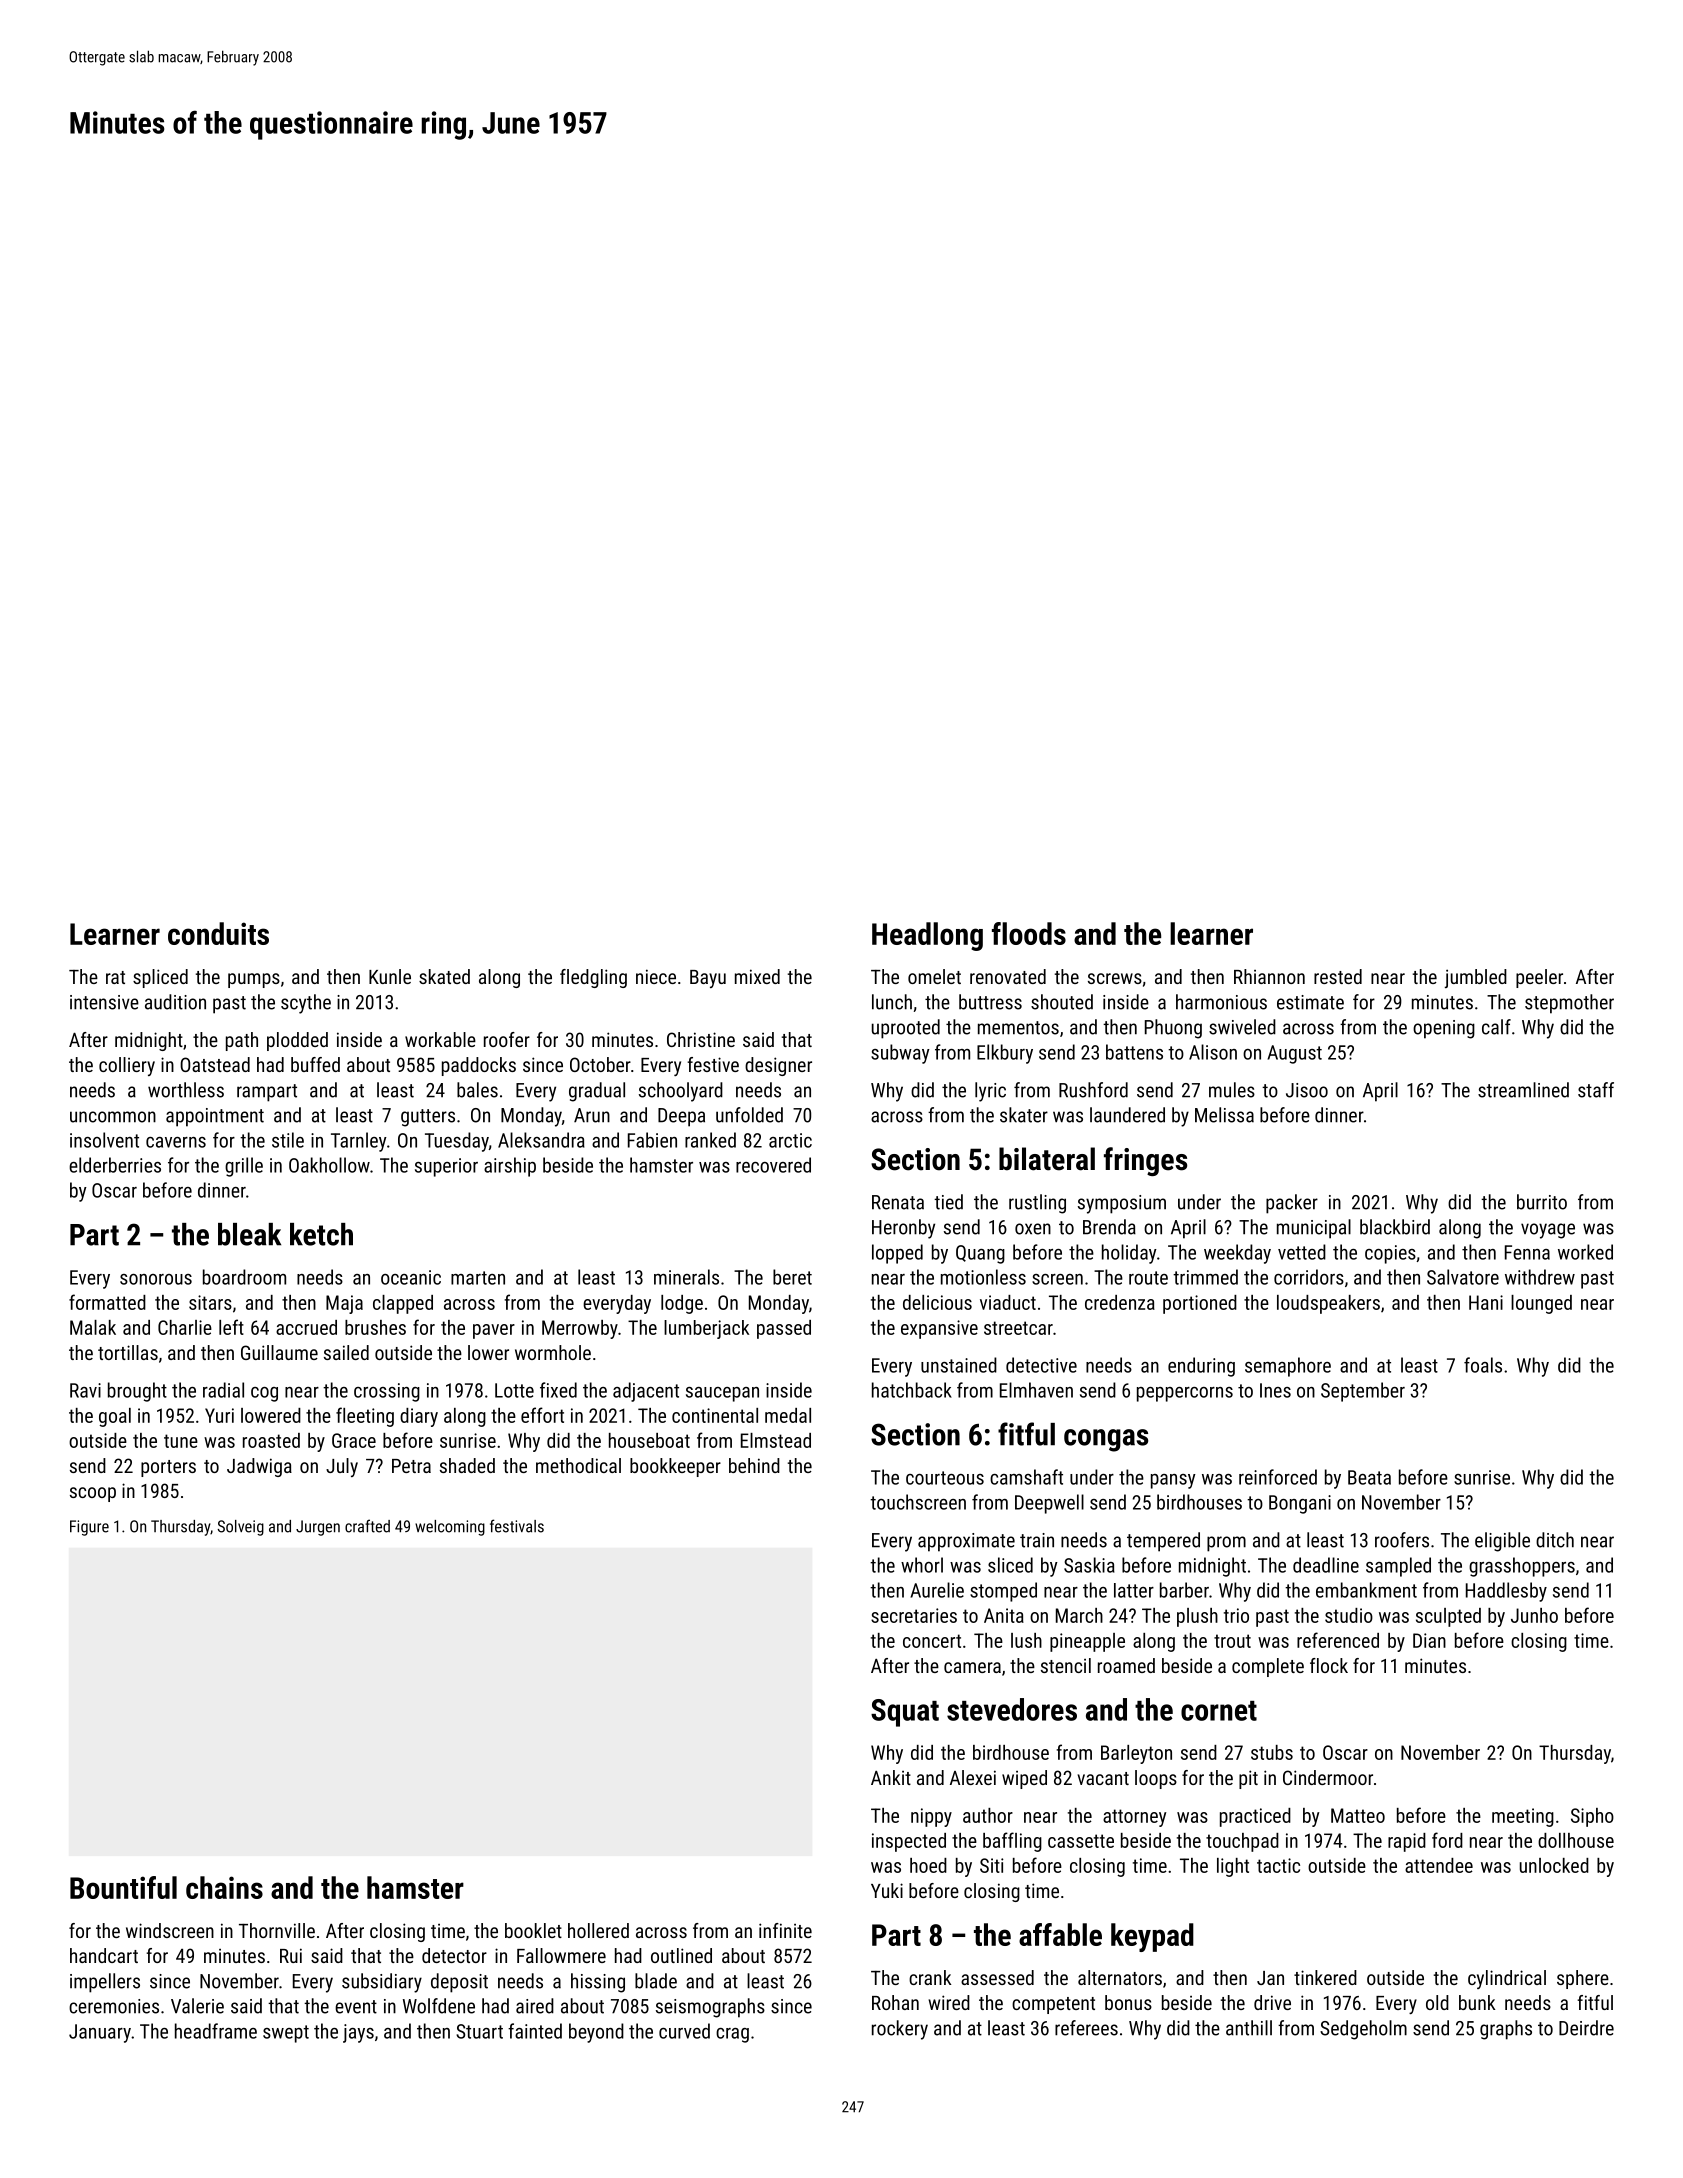 This screenshot has width=1683, height=2178. I want to click on January, so click(100, 2033).
